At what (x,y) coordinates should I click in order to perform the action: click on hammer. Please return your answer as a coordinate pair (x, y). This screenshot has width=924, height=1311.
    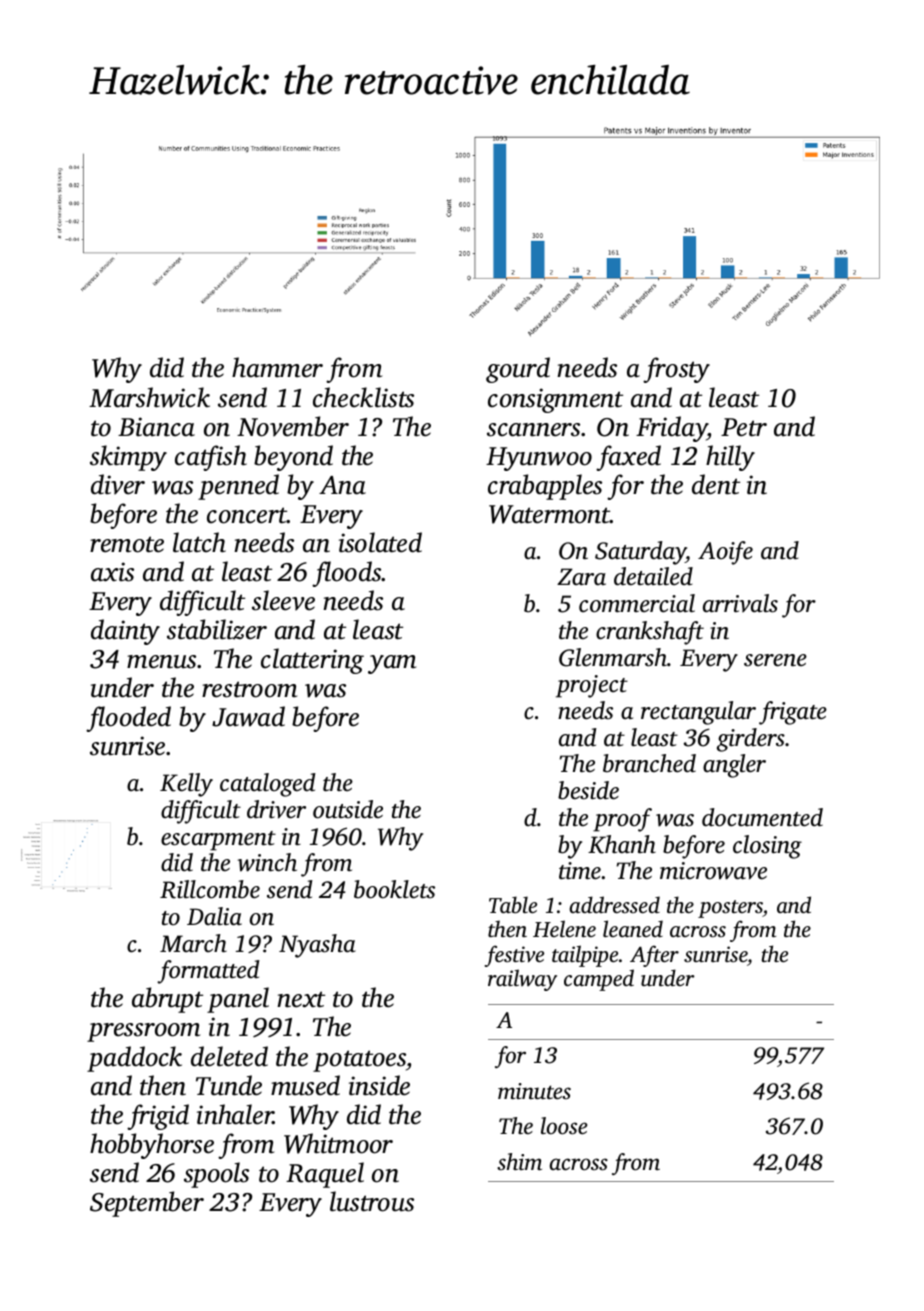
    Looking at the image, I should click on (277, 367).
